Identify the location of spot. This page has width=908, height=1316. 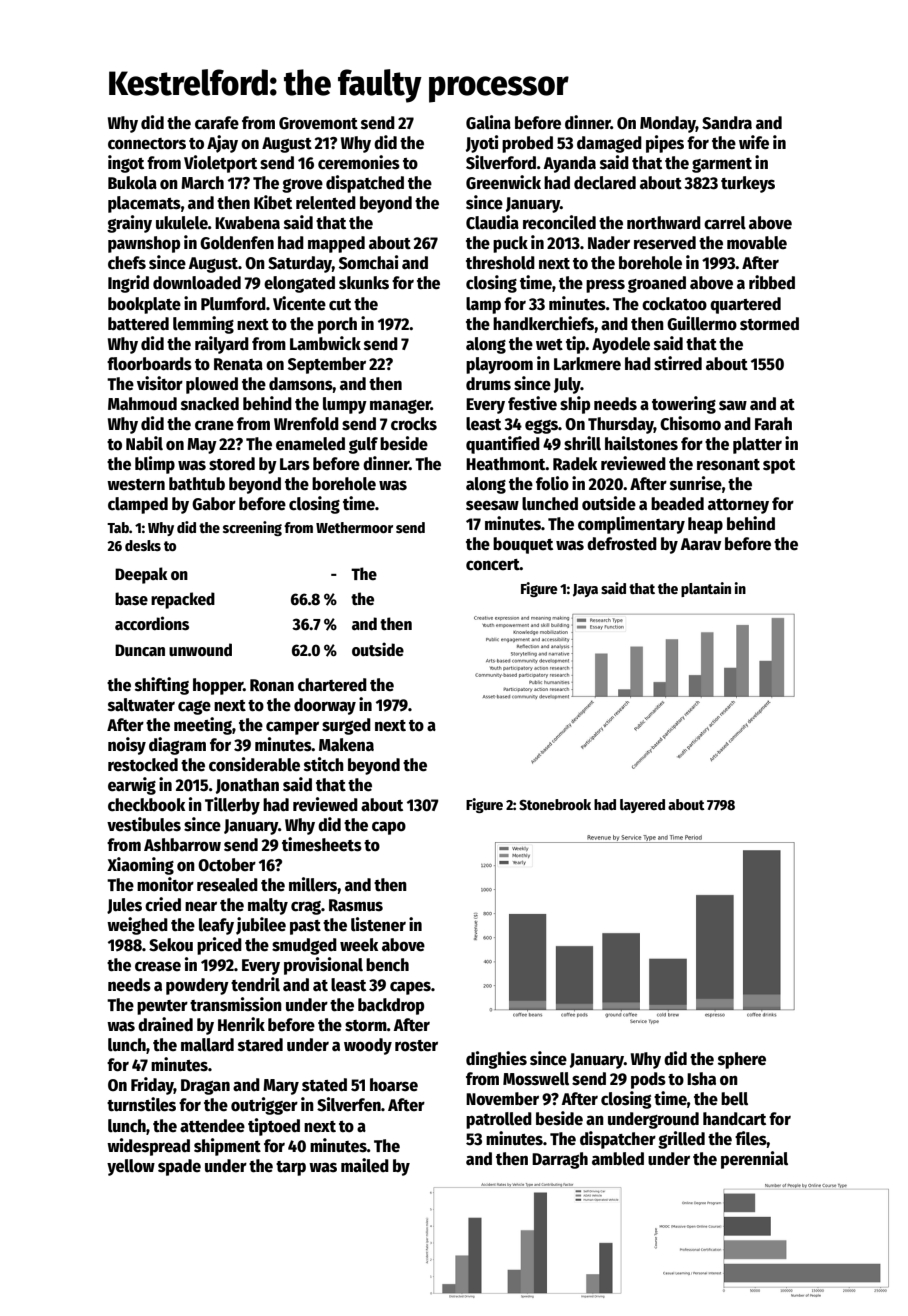
(779, 466).
